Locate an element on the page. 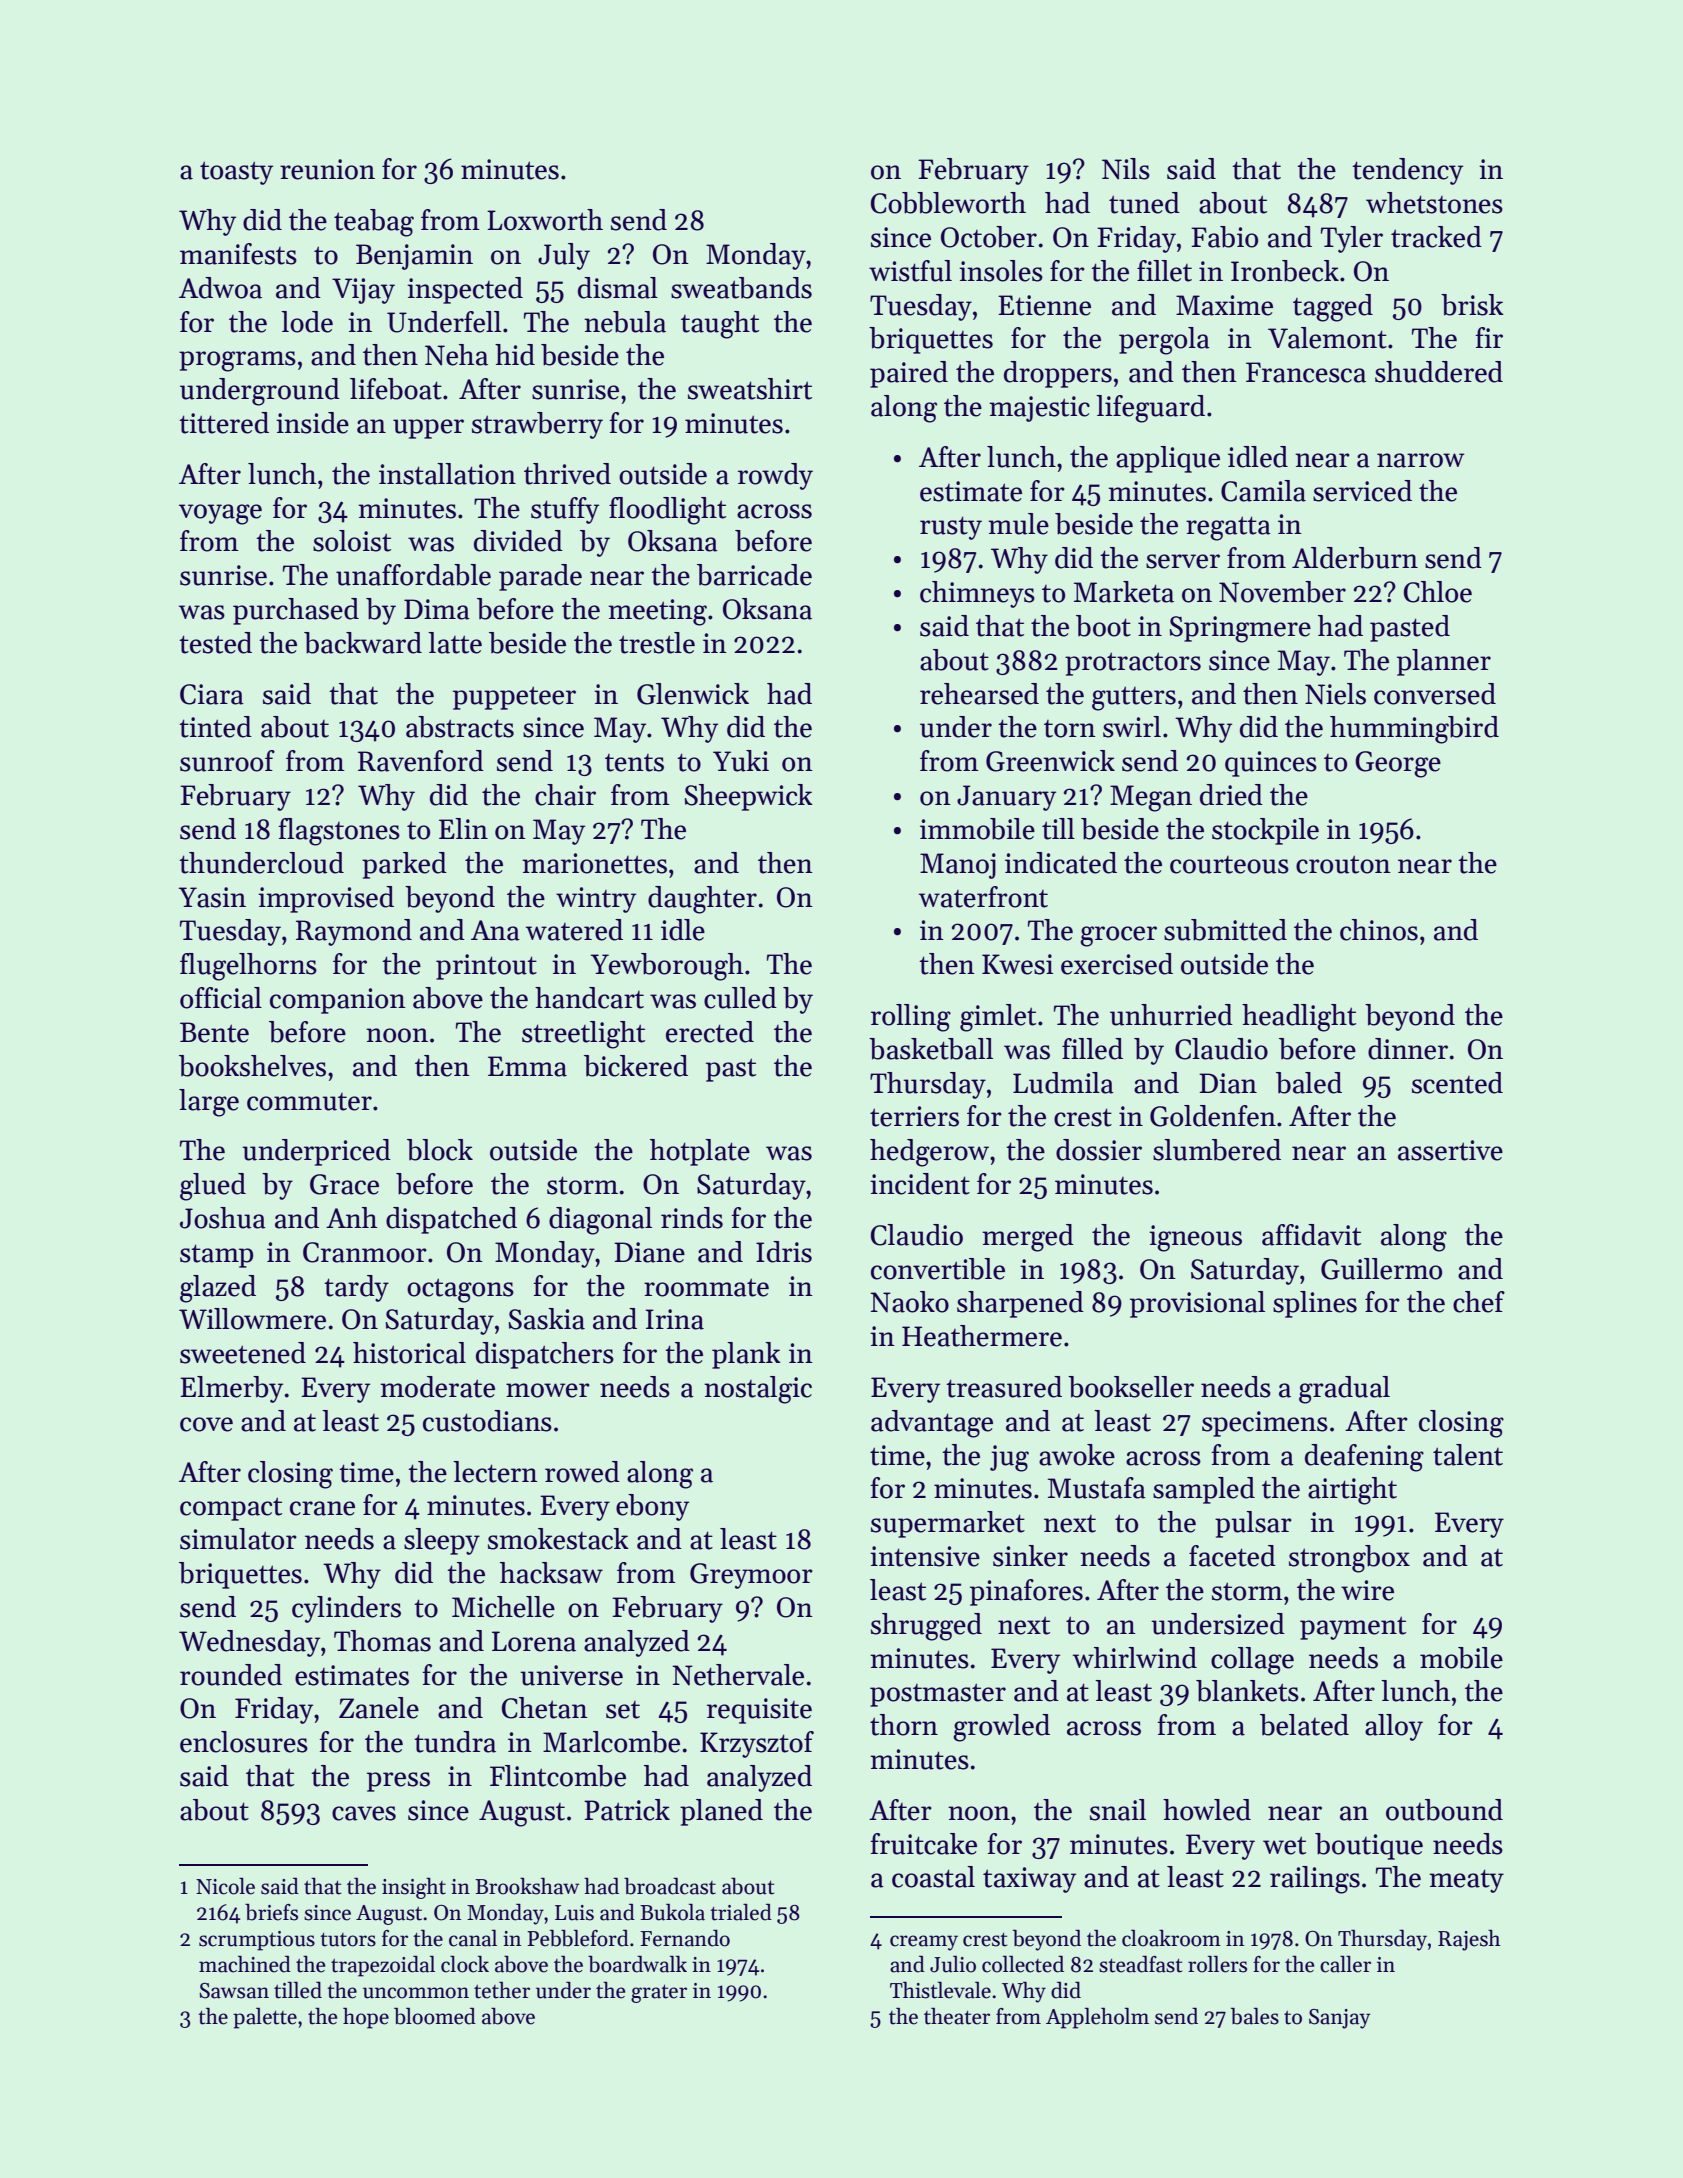  tether is located at coordinates (502, 1990).
